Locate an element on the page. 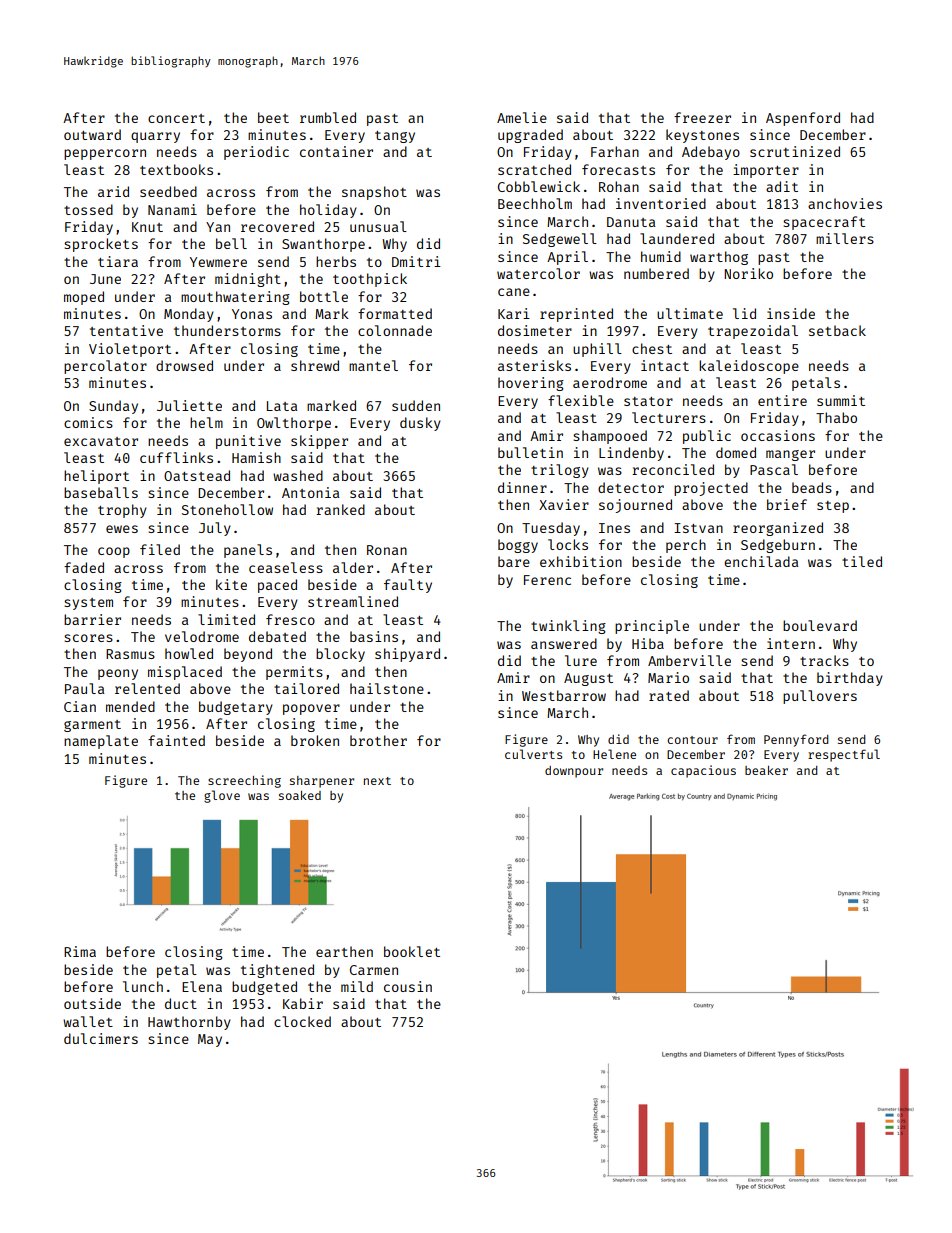 The width and height of the page is (952, 1233). beaker is located at coordinates (766, 770).
